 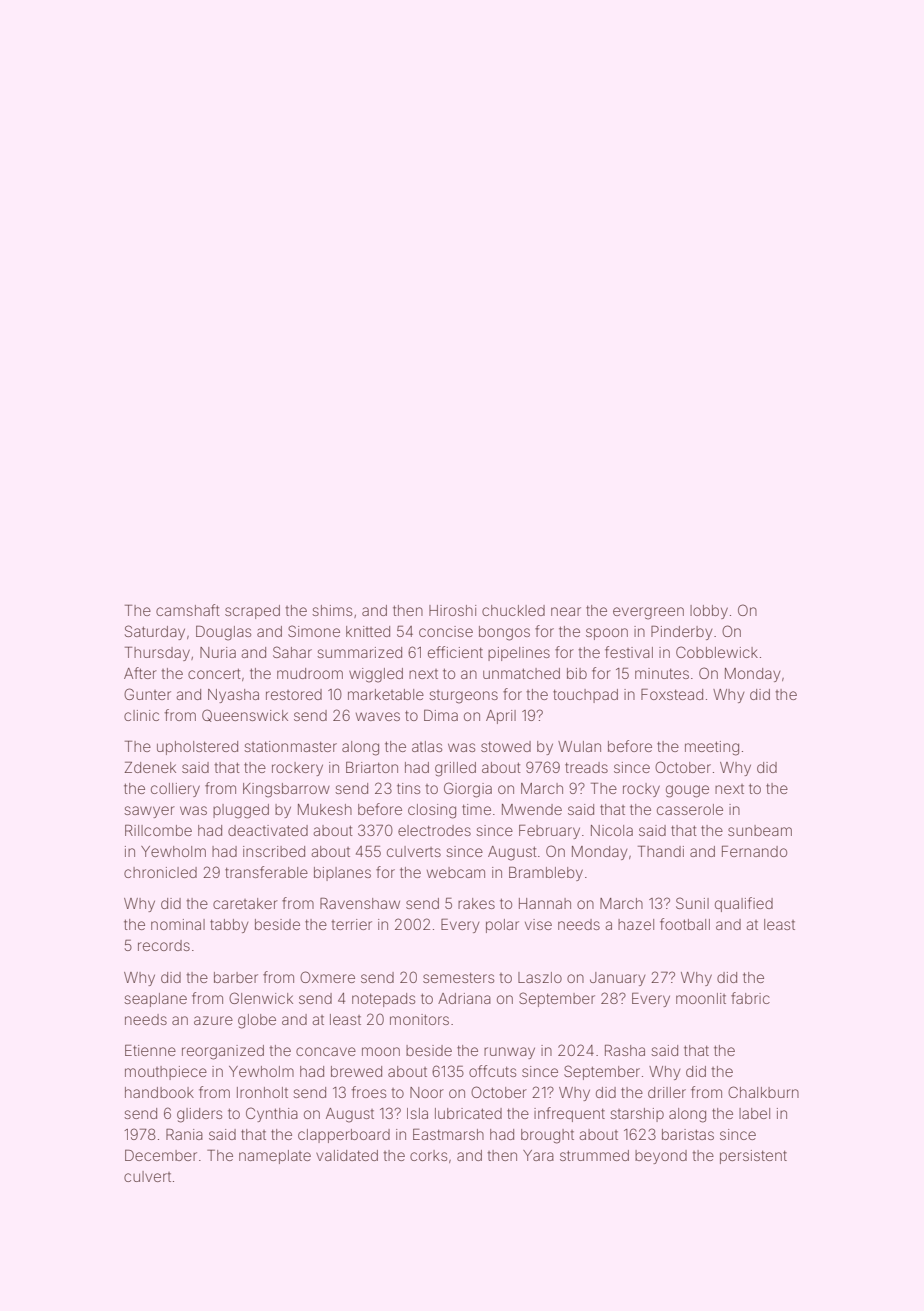 What do you see at coordinates (236, 977) in the page?
I see `barber` at bounding box center [236, 977].
